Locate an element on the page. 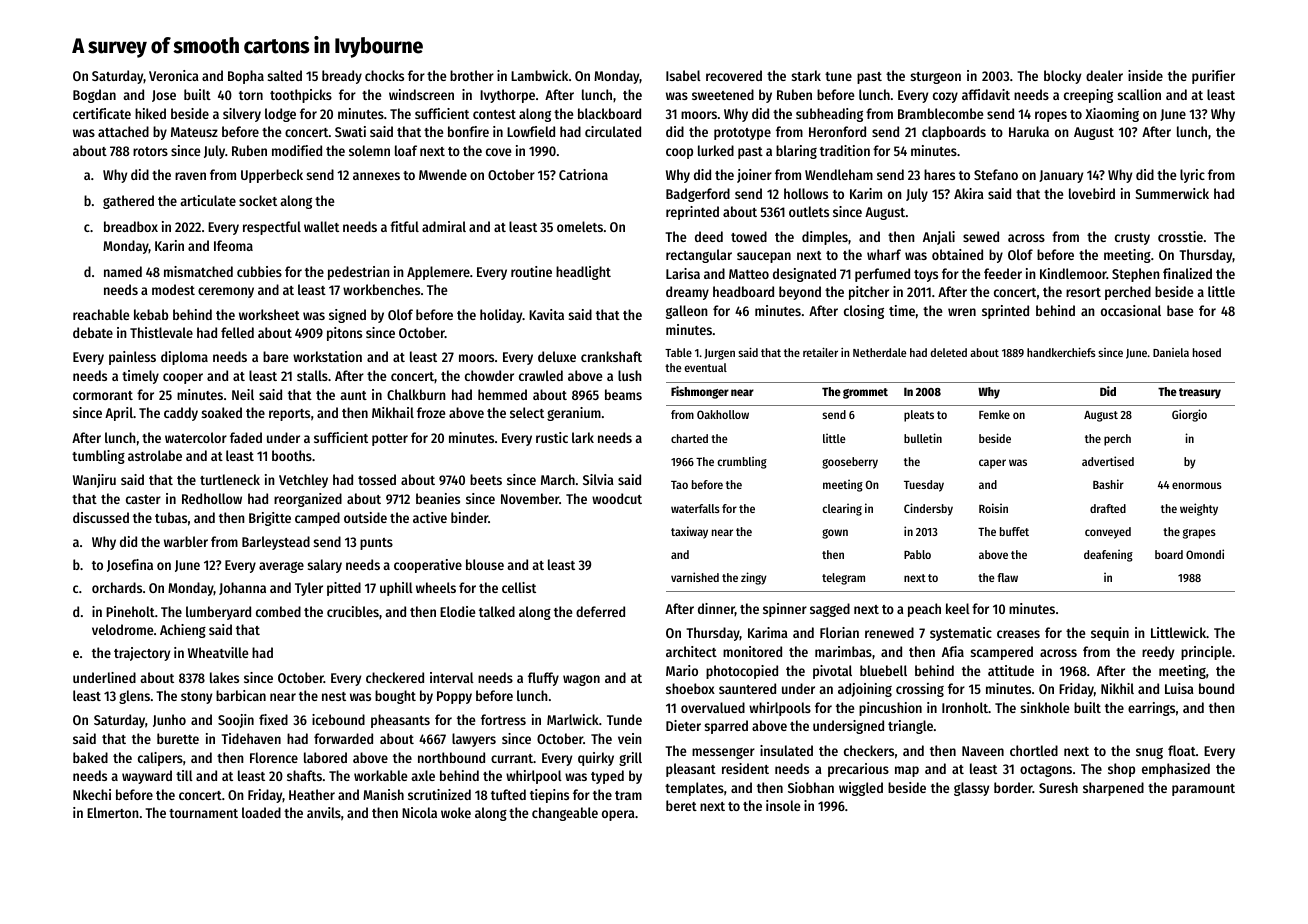 The image size is (1308, 924). Veronica is located at coordinates (174, 75).
